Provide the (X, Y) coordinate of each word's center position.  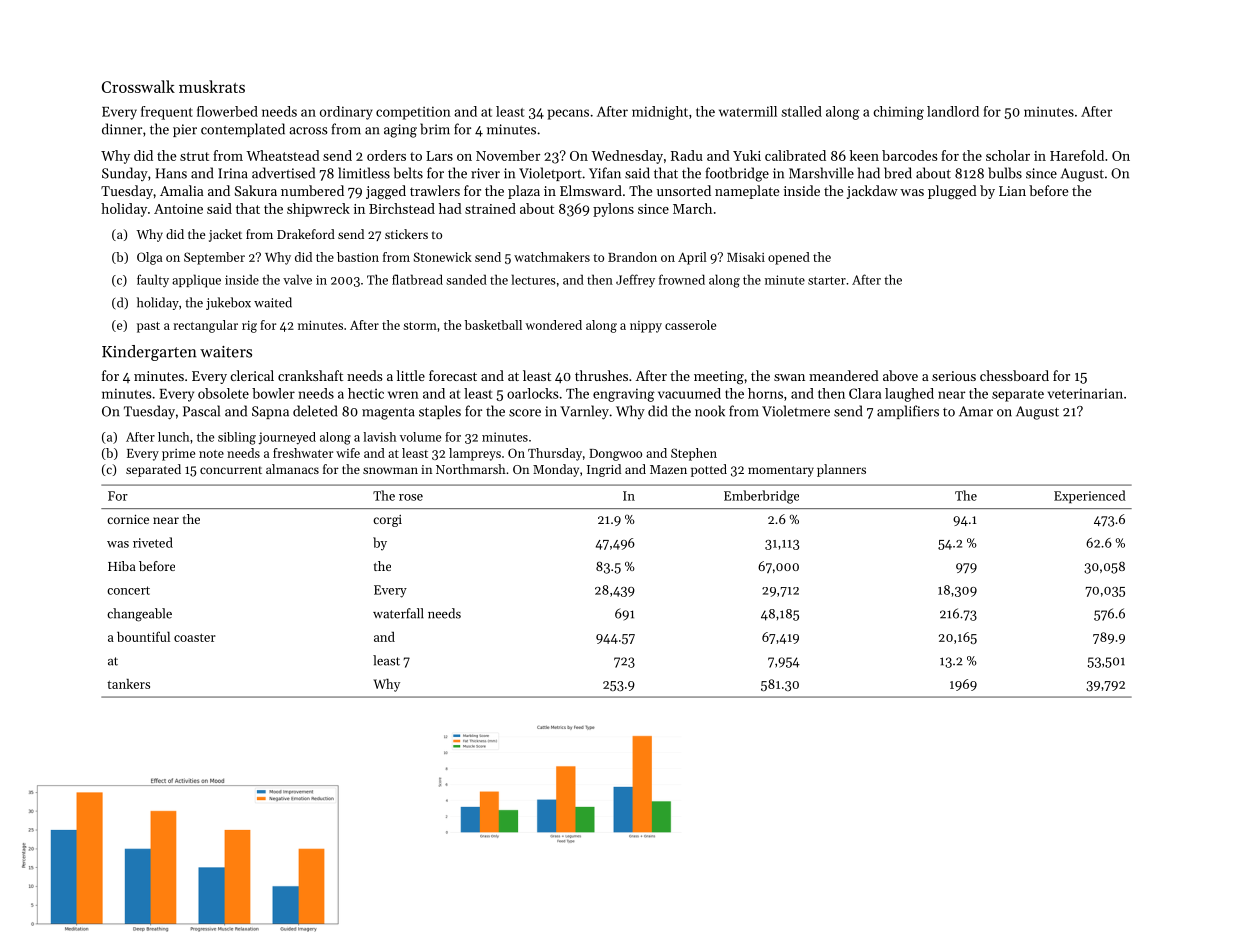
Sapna (270, 412)
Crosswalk (138, 86)
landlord (953, 111)
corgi (387, 521)
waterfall (398, 613)
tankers (128, 684)
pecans (568, 114)
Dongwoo (615, 455)
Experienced (1090, 496)
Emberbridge (761, 497)
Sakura (256, 190)
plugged (952, 192)
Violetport (550, 174)
